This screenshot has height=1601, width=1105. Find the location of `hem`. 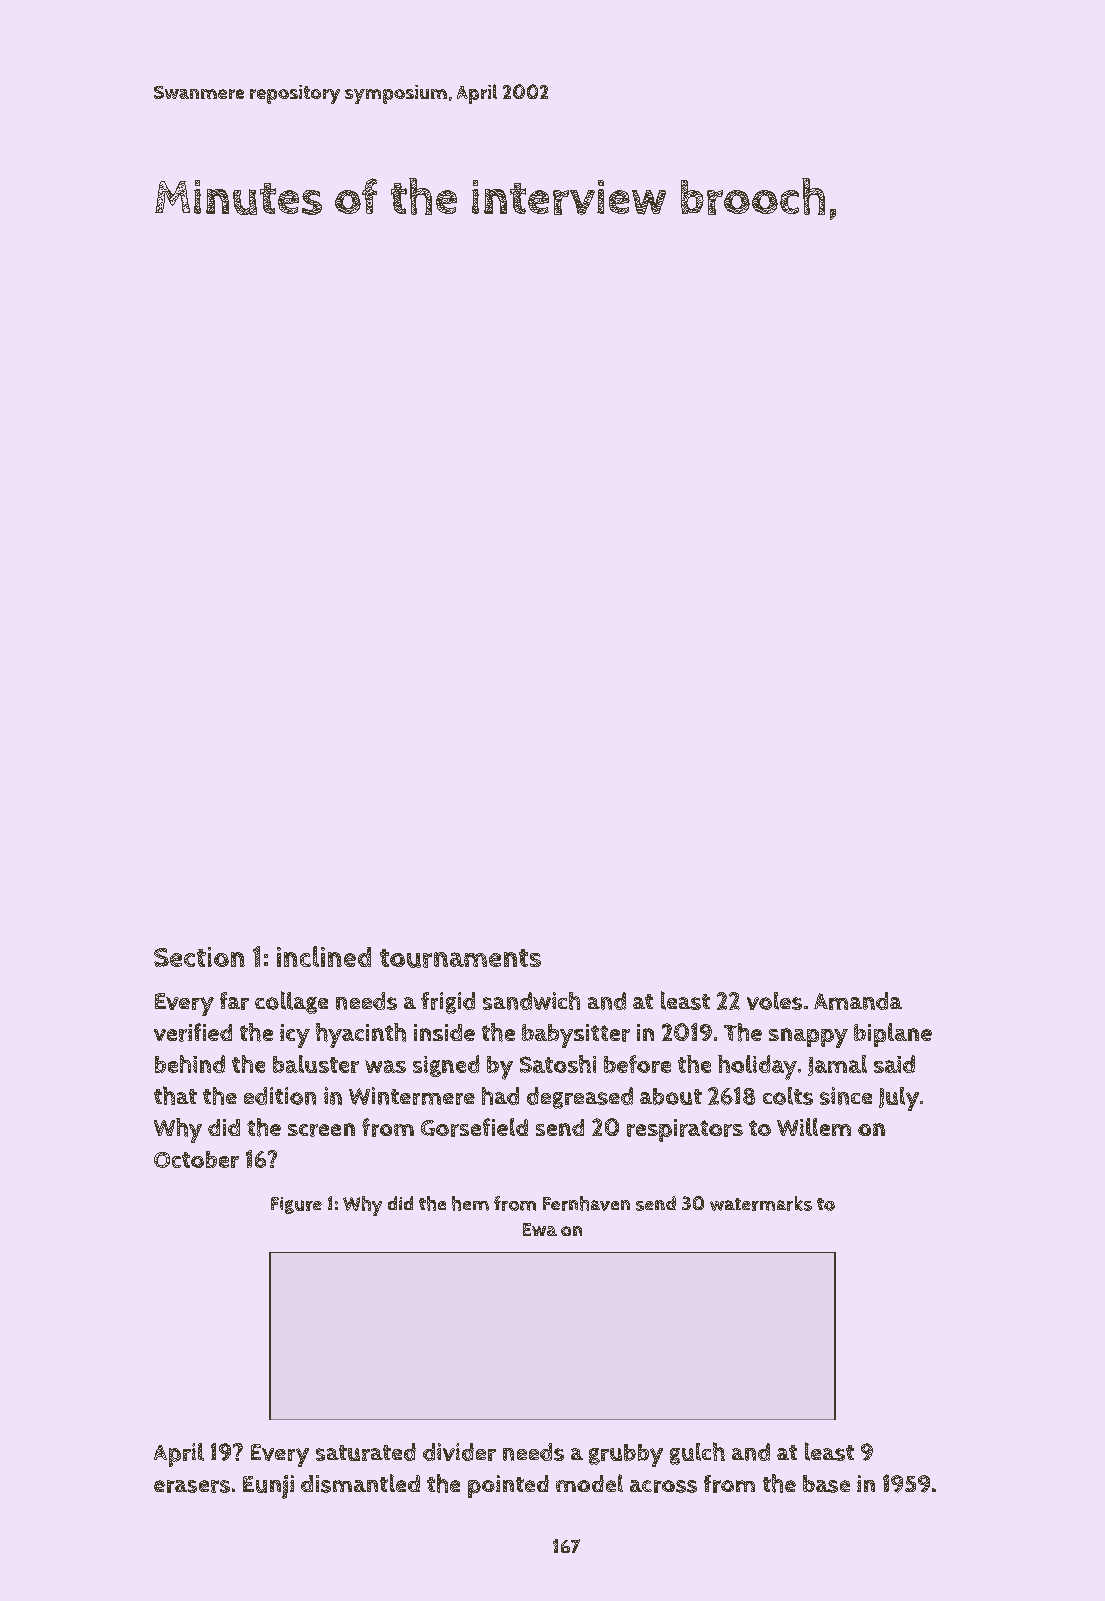

hem is located at coordinates (470, 1203).
